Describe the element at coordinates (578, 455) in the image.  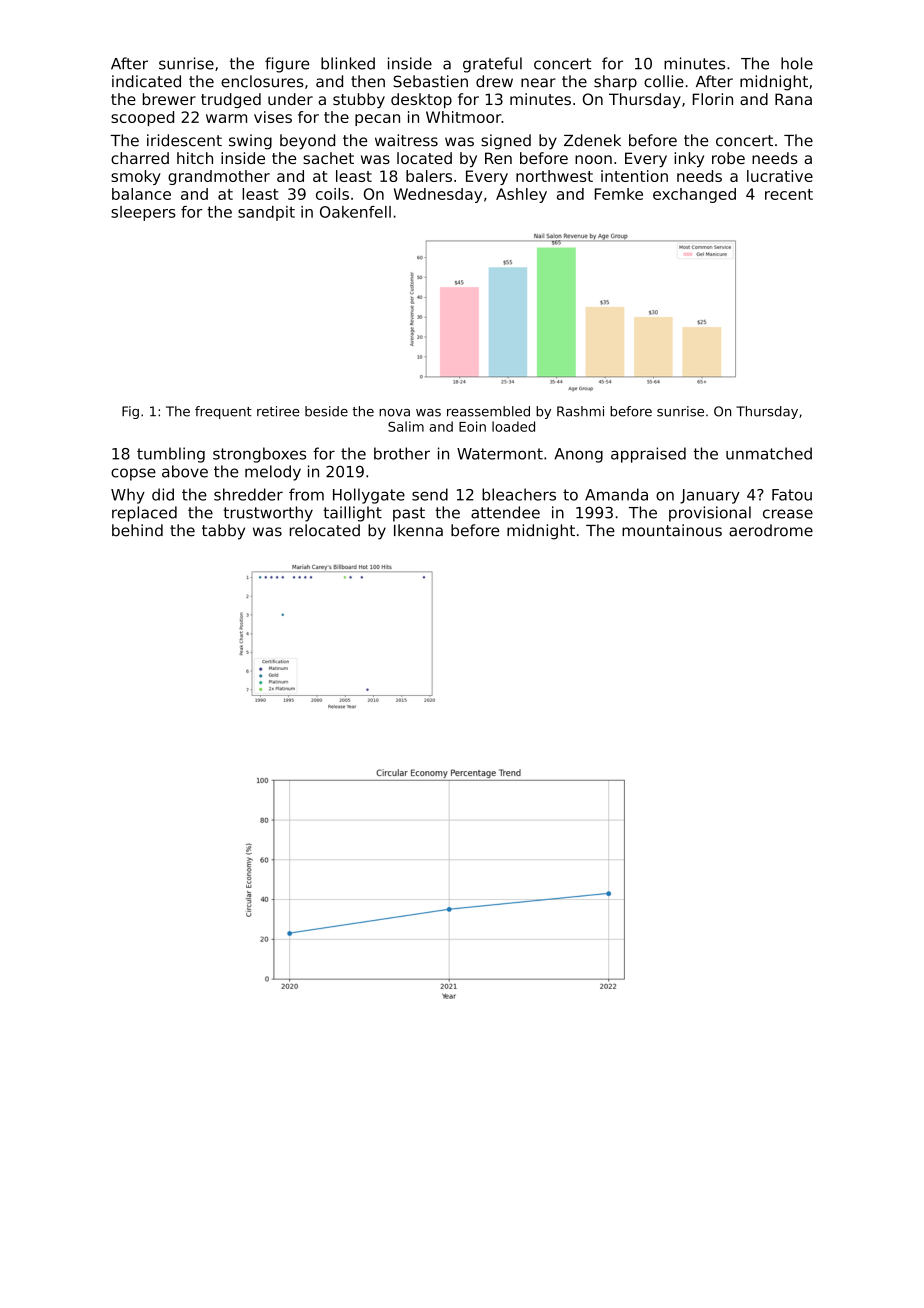
I see `Anong` at that location.
